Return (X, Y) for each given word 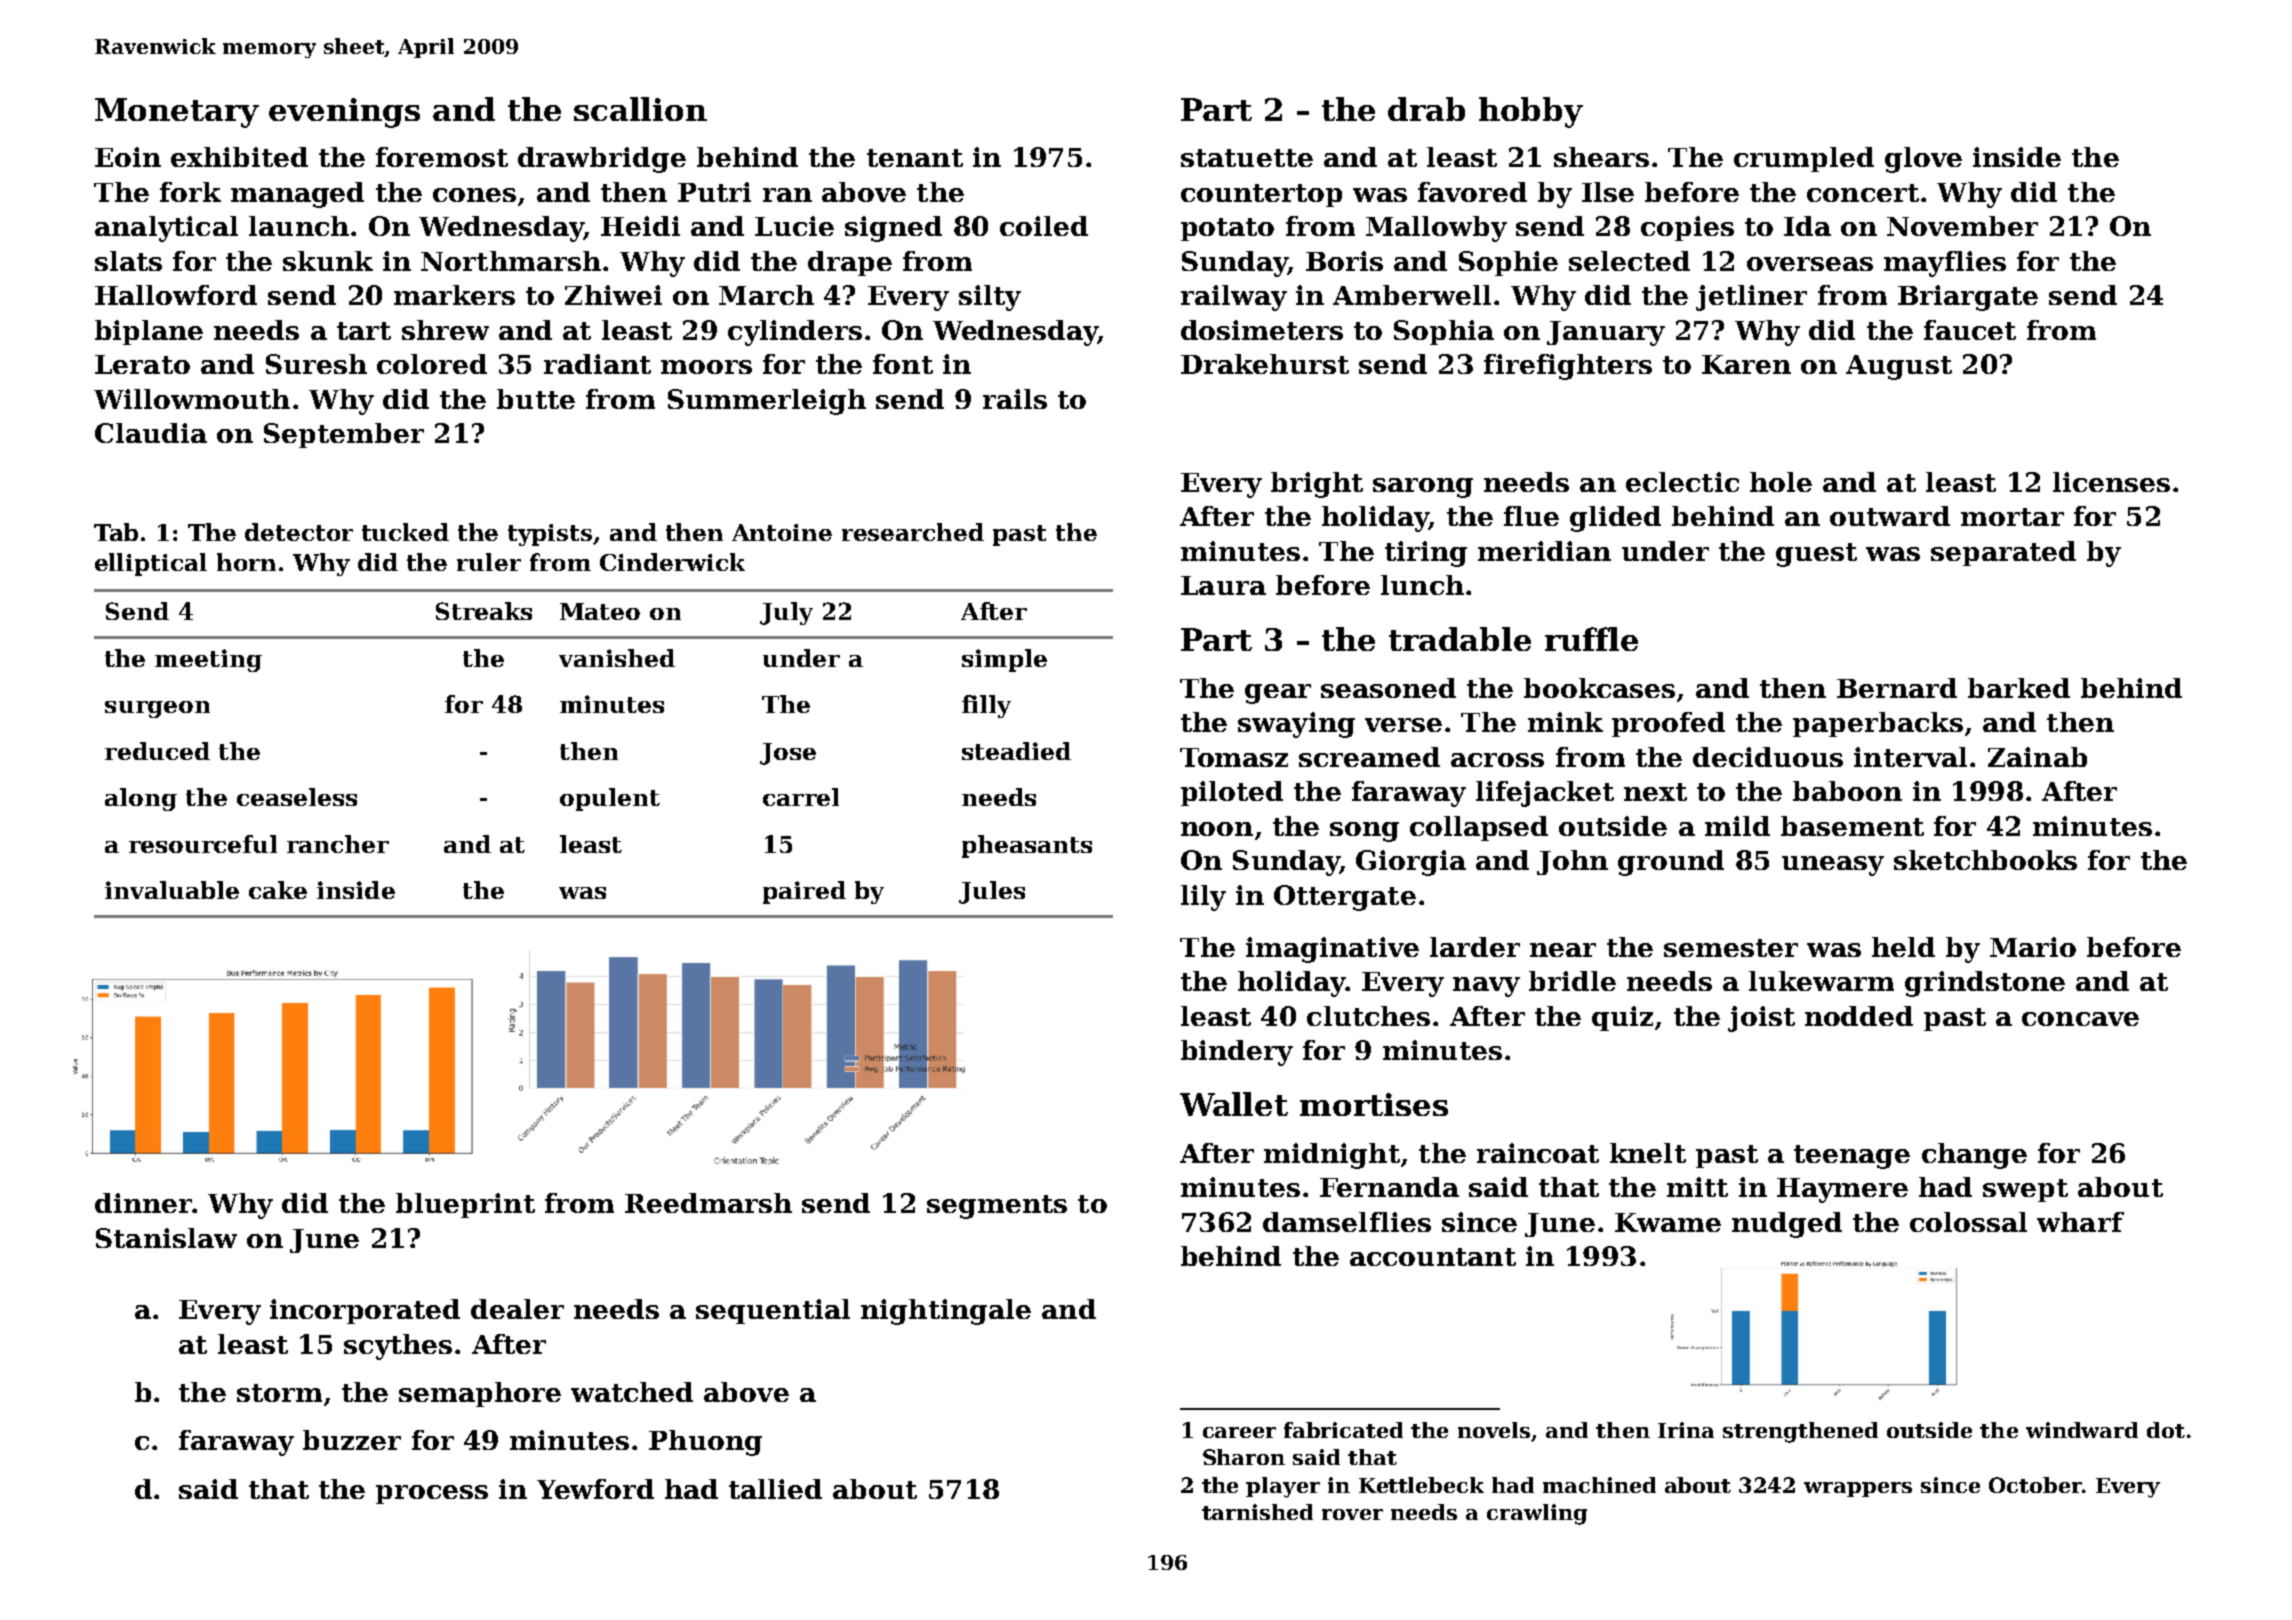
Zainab (2037, 757)
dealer (517, 1309)
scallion (640, 109)
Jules (992, 892)
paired (804, 892)
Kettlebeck (1421, 1485)
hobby (1531, 112)
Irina (1686, 1430)
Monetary (177, 113)
